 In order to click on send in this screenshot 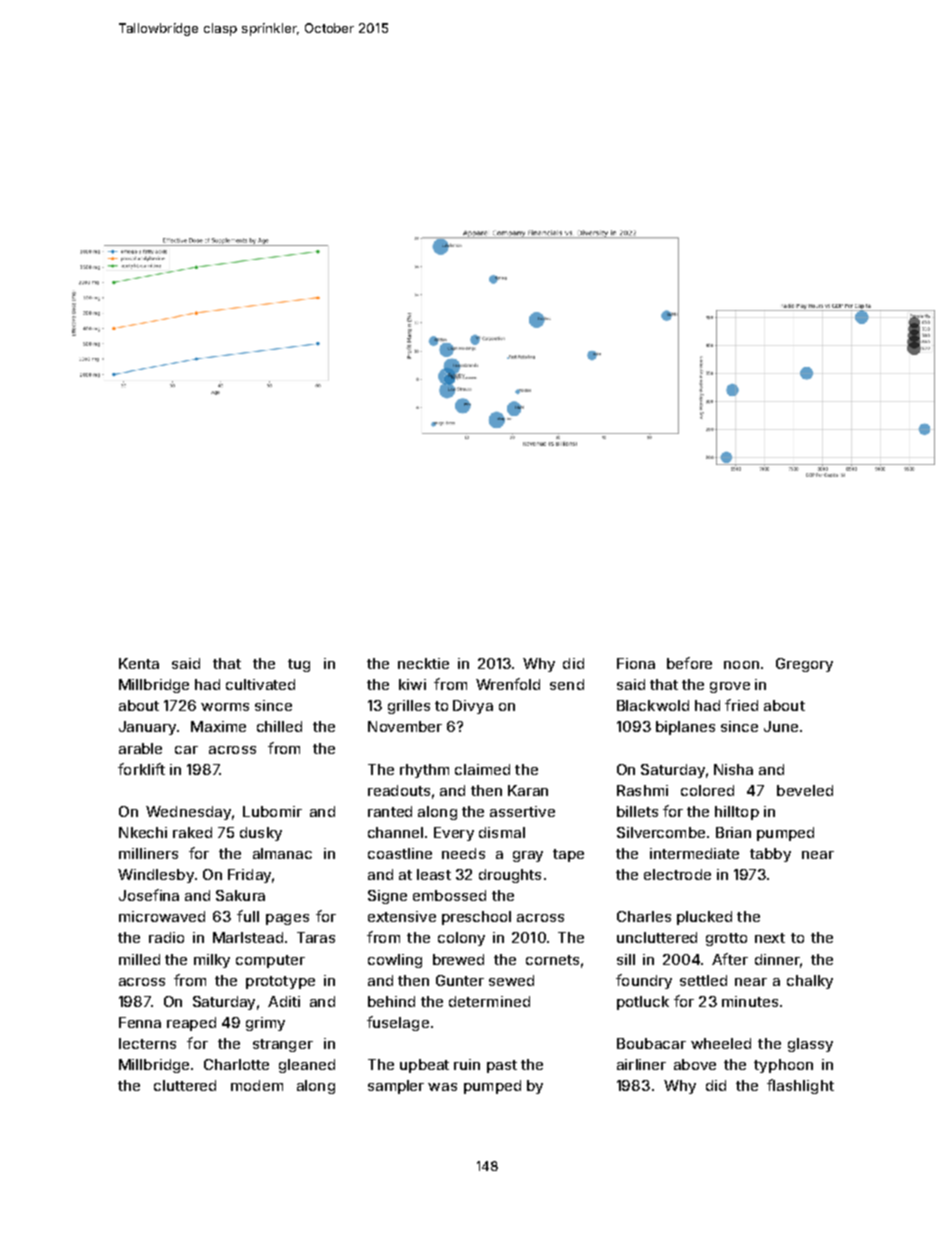, I will do `click(567, 684)`.
